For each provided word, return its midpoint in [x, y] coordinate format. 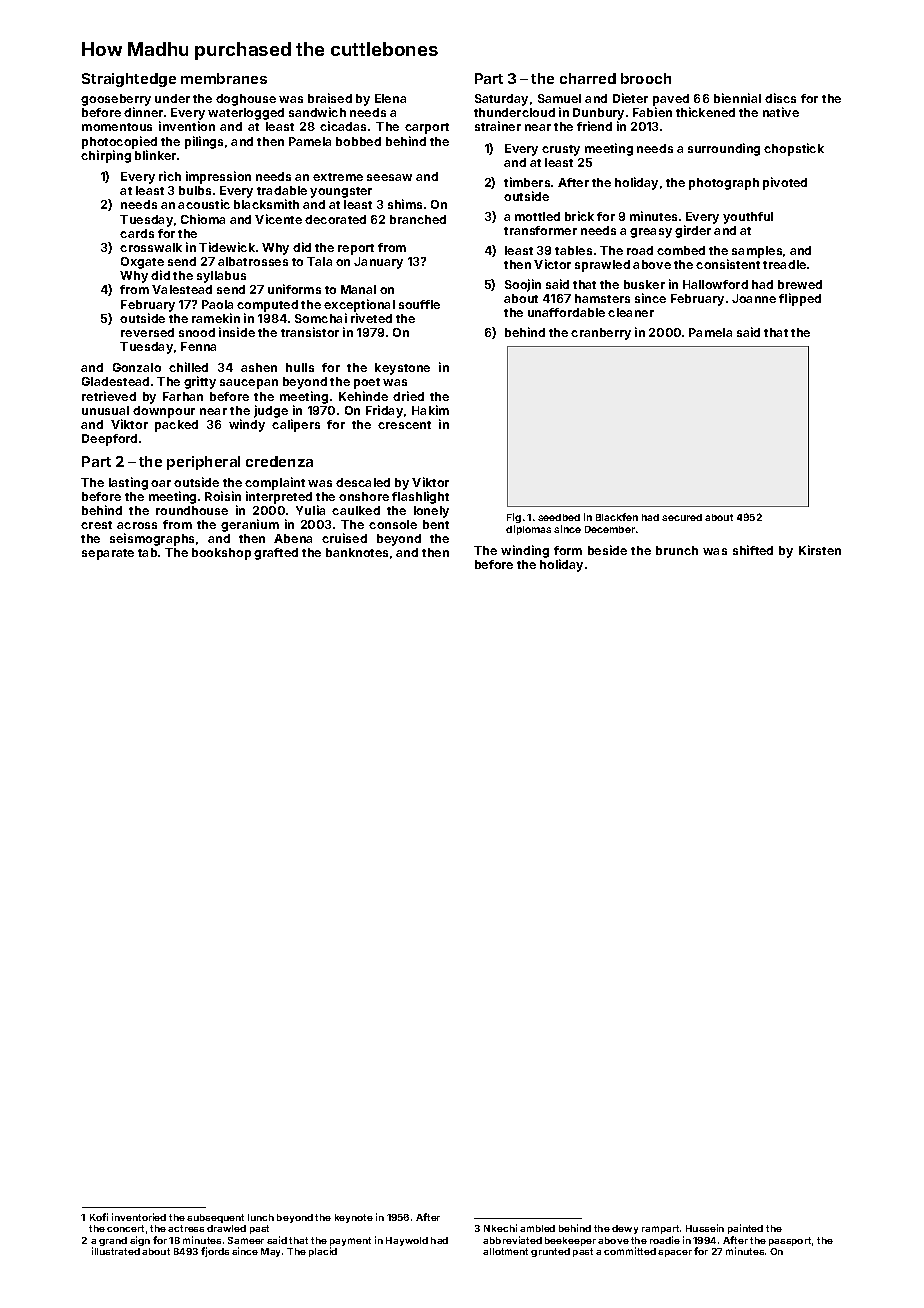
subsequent [215, 1218]
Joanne [754, 298]
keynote [354, 1218]
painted [745, 1229]
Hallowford [715, 284]
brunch [677, 550]
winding [525, 551]
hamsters [602, 298]
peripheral [203, 463]
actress [186, 1228]
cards [137, 233]
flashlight [420, 497]
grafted [276, 554]
